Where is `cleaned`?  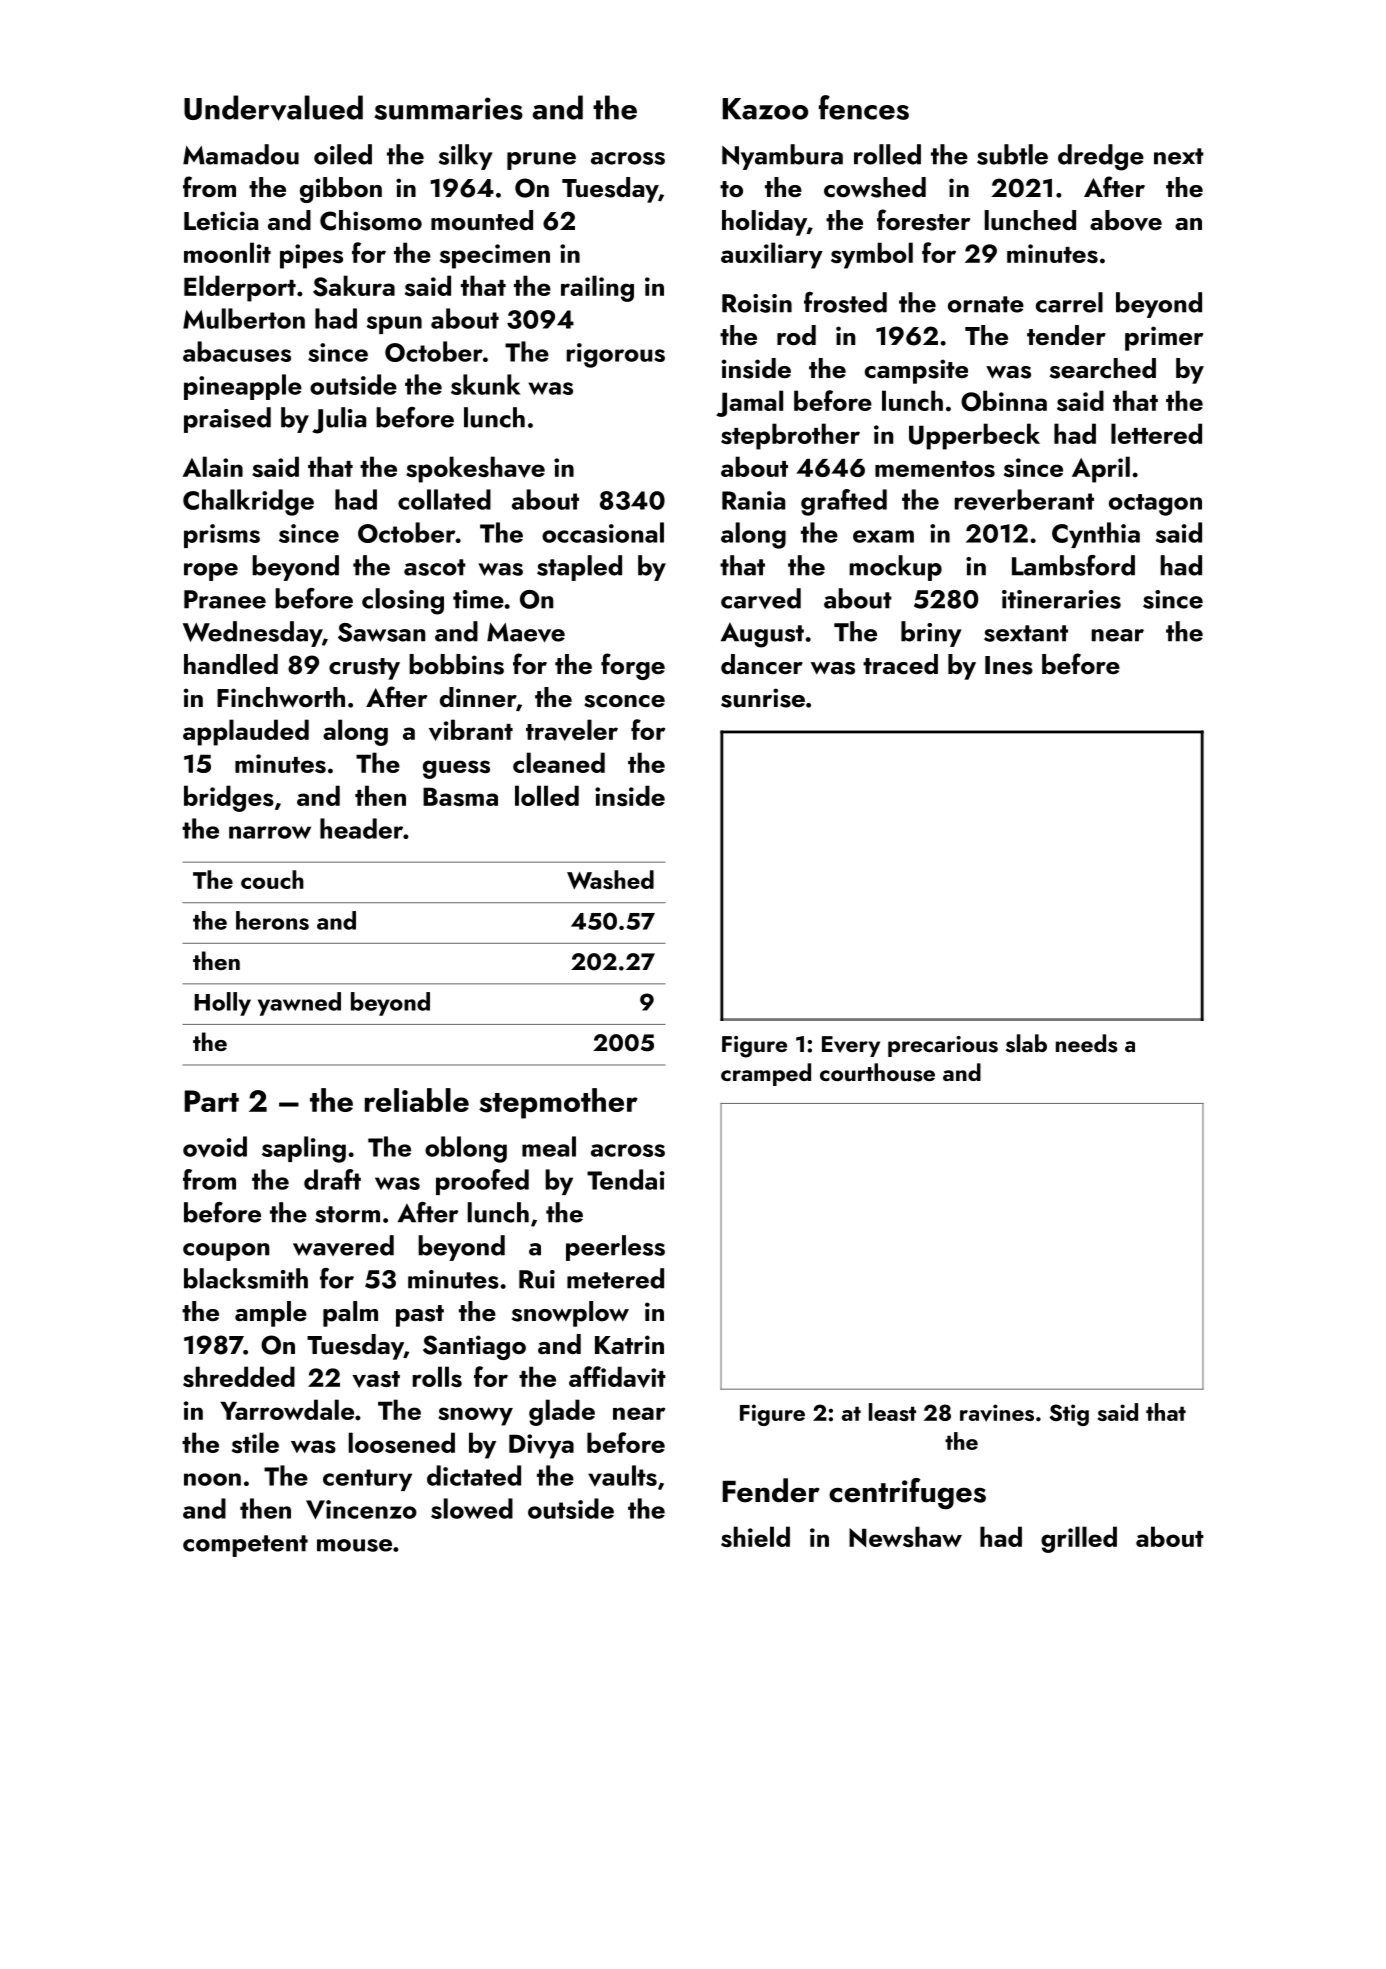 cleaned is located at coordinates (559, 762).
